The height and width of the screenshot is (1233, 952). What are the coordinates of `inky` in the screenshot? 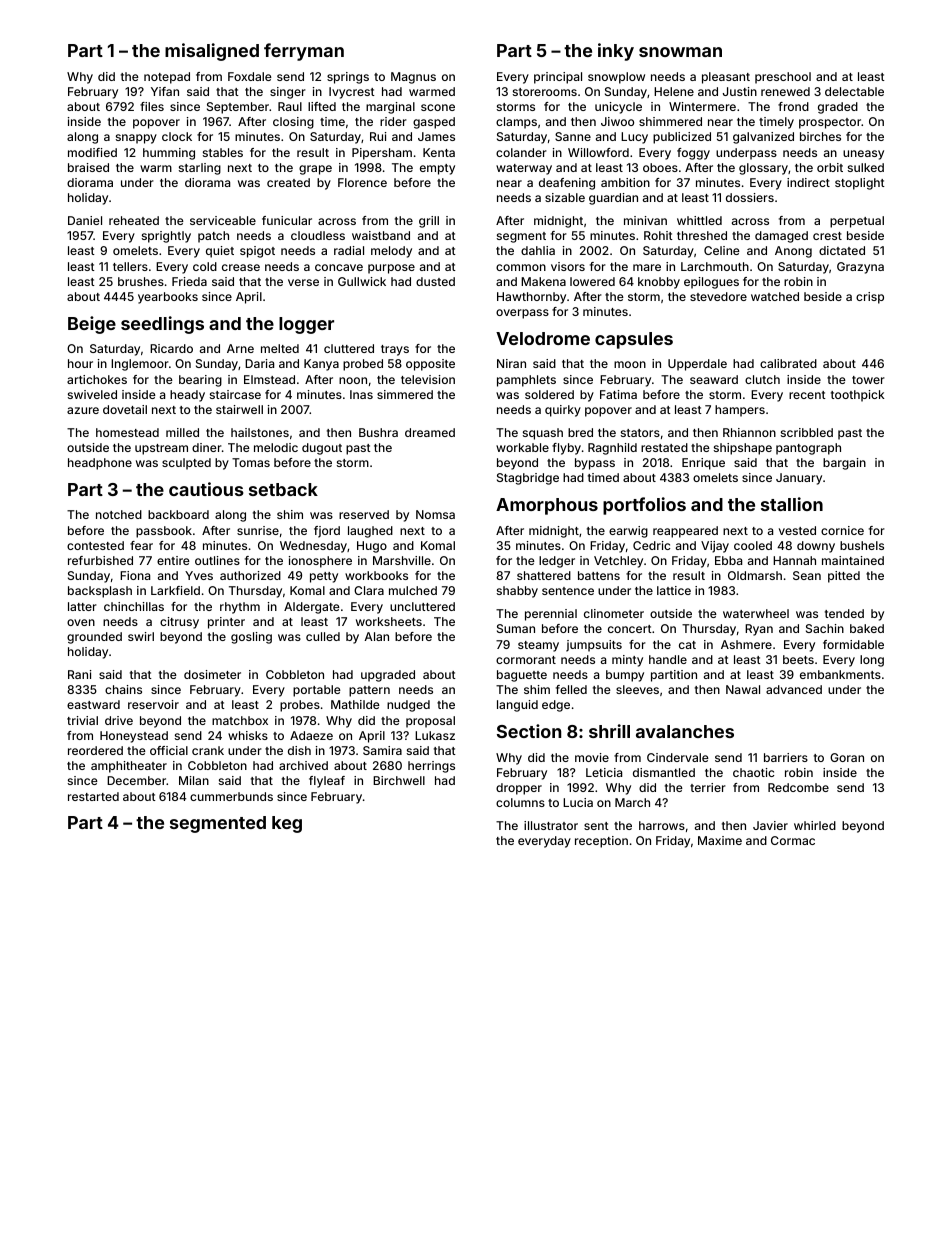 It's located at (616, 52).
